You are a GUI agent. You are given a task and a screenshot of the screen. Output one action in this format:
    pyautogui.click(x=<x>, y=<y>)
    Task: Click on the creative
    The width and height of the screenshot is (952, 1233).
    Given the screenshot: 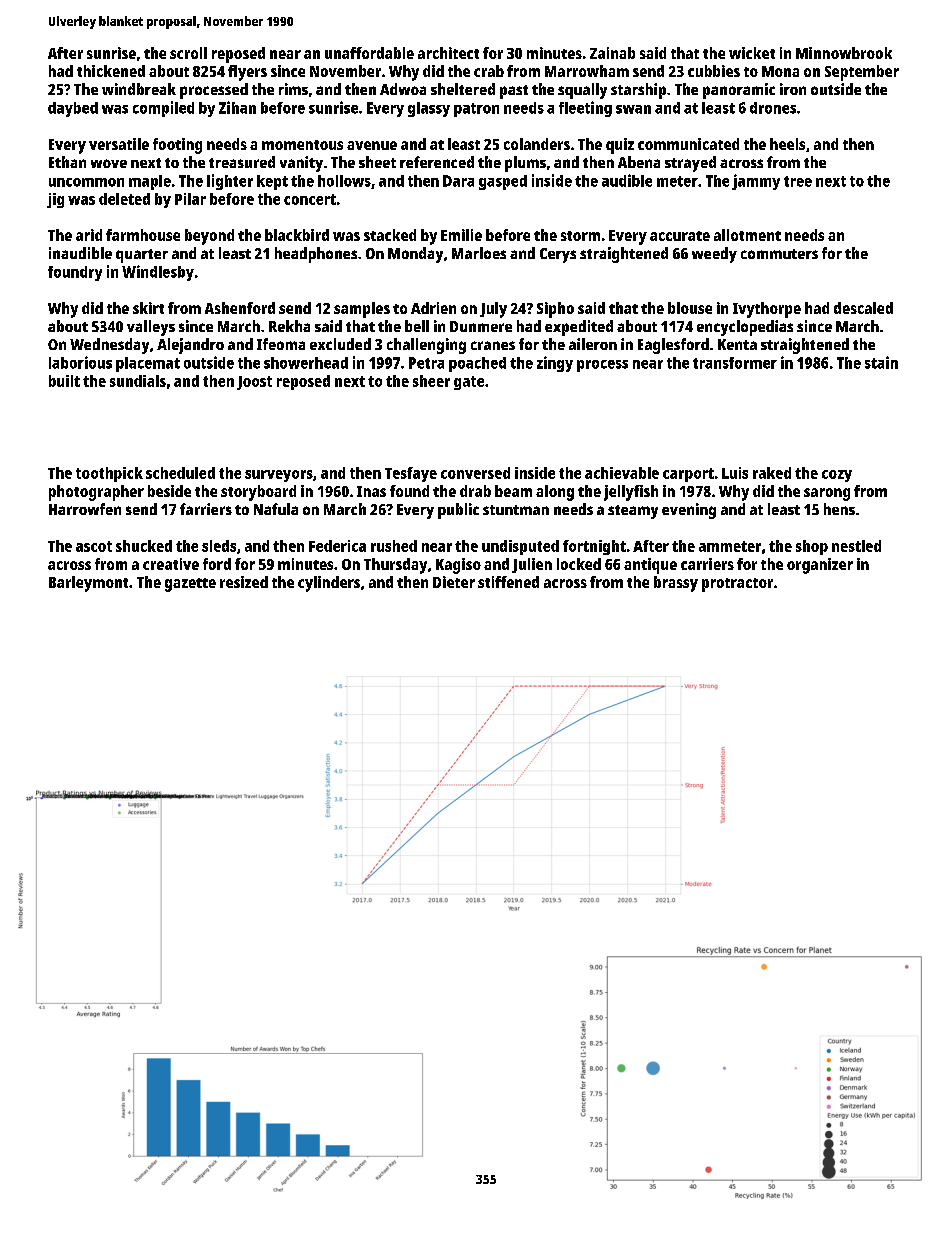 What is the action you would take?
    pyautogui.click(x=171, y=564)
